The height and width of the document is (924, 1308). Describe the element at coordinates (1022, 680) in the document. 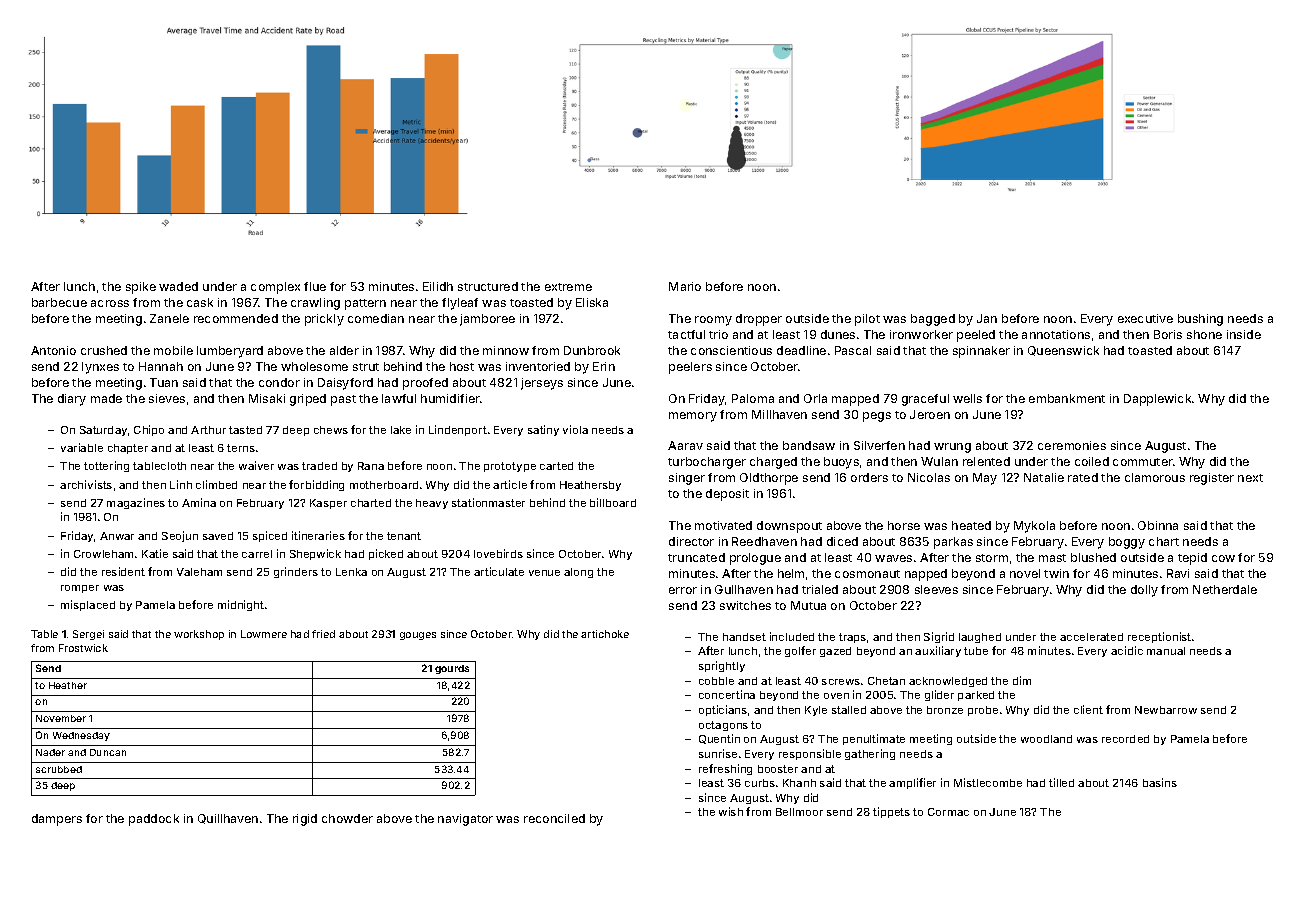

I see `dim` at that location.
